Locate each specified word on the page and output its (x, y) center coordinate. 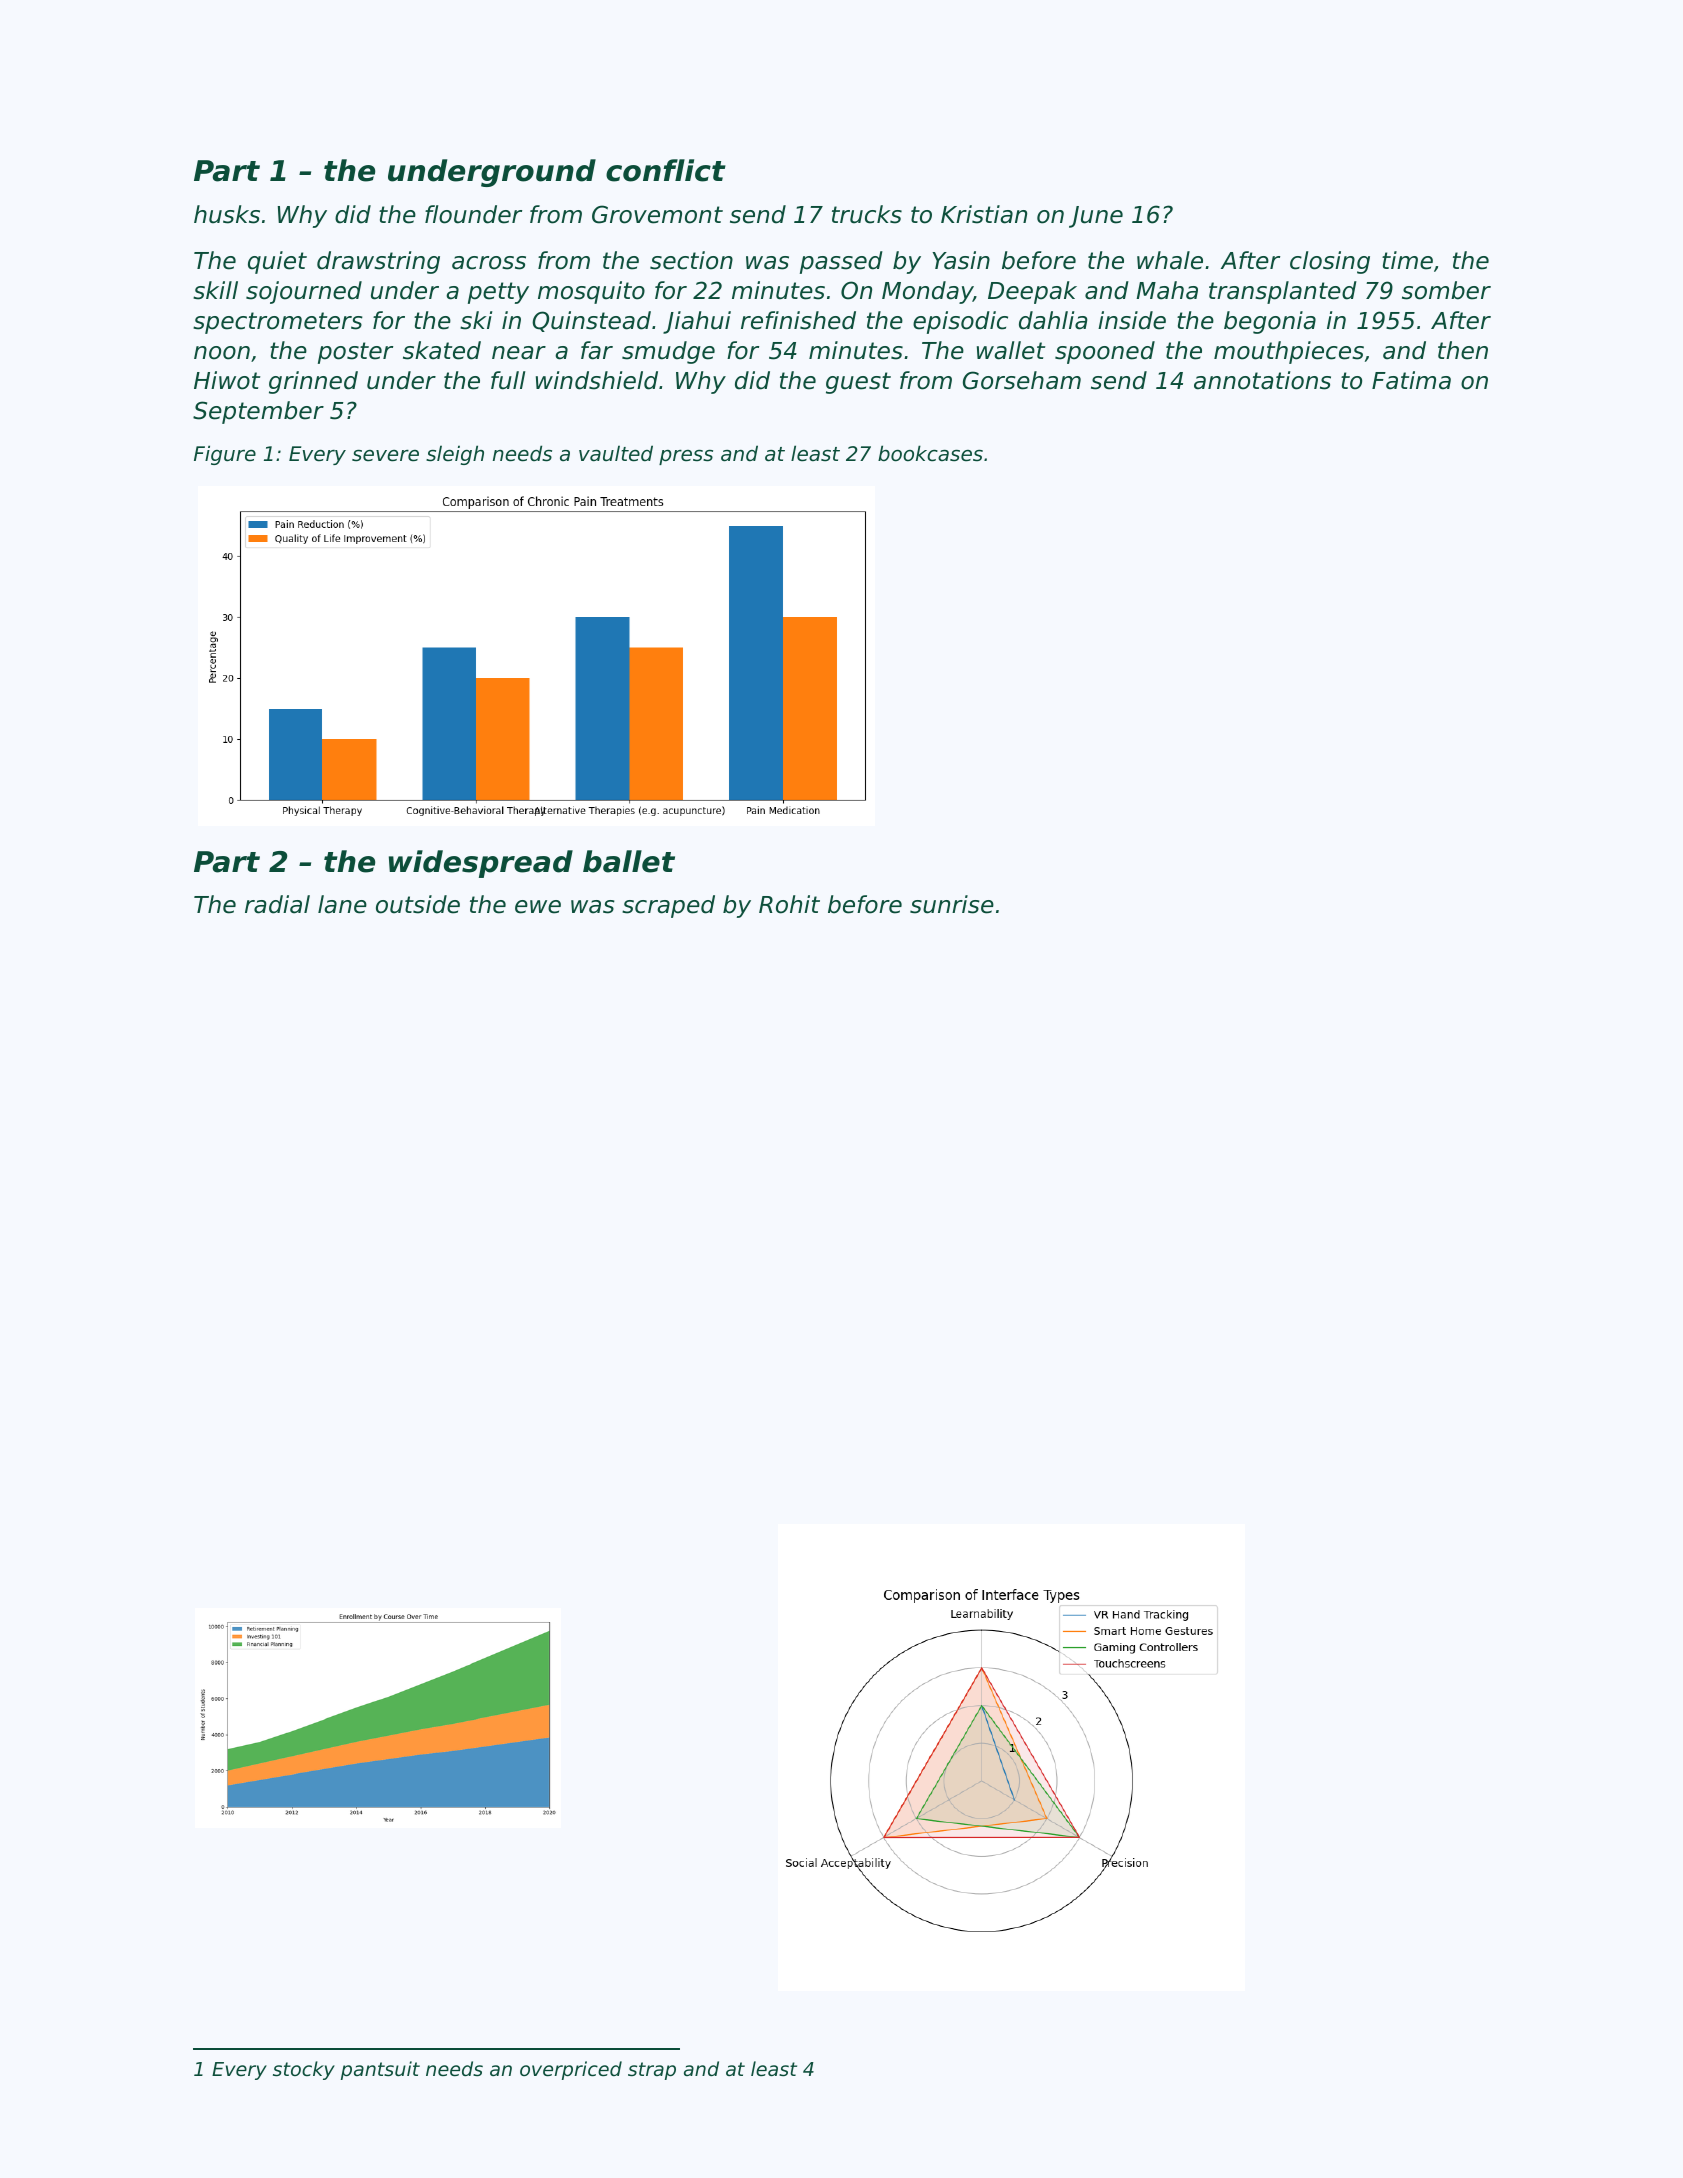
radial (277, 904)
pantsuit (380, 2070)
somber (1446, 290)
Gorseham (1022, 380)
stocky (304, 2070)
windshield (597, 380)
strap (652, 2071)
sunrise (952, 904)
